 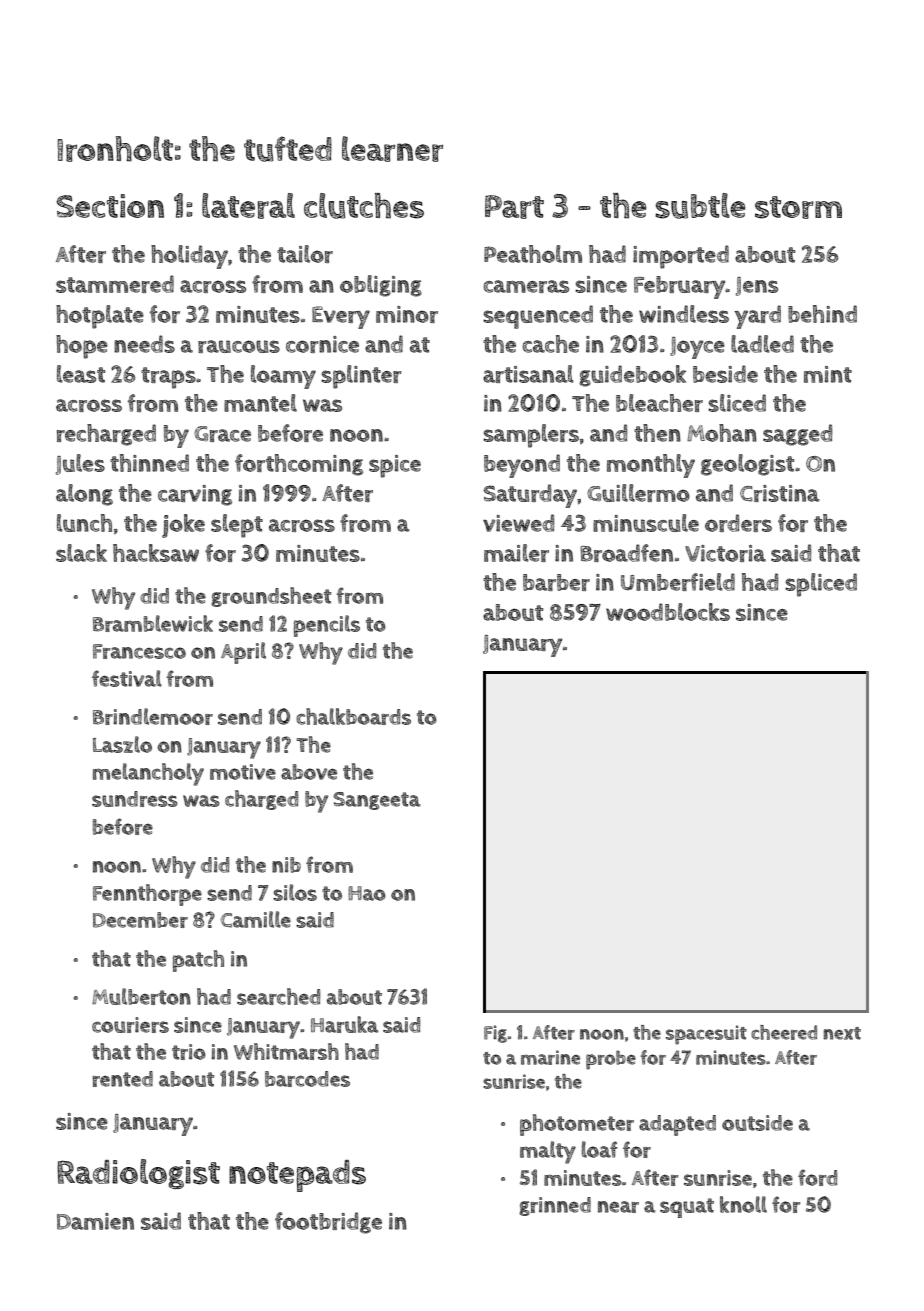 I want to click on clutches, so click(x=364, y=206).
